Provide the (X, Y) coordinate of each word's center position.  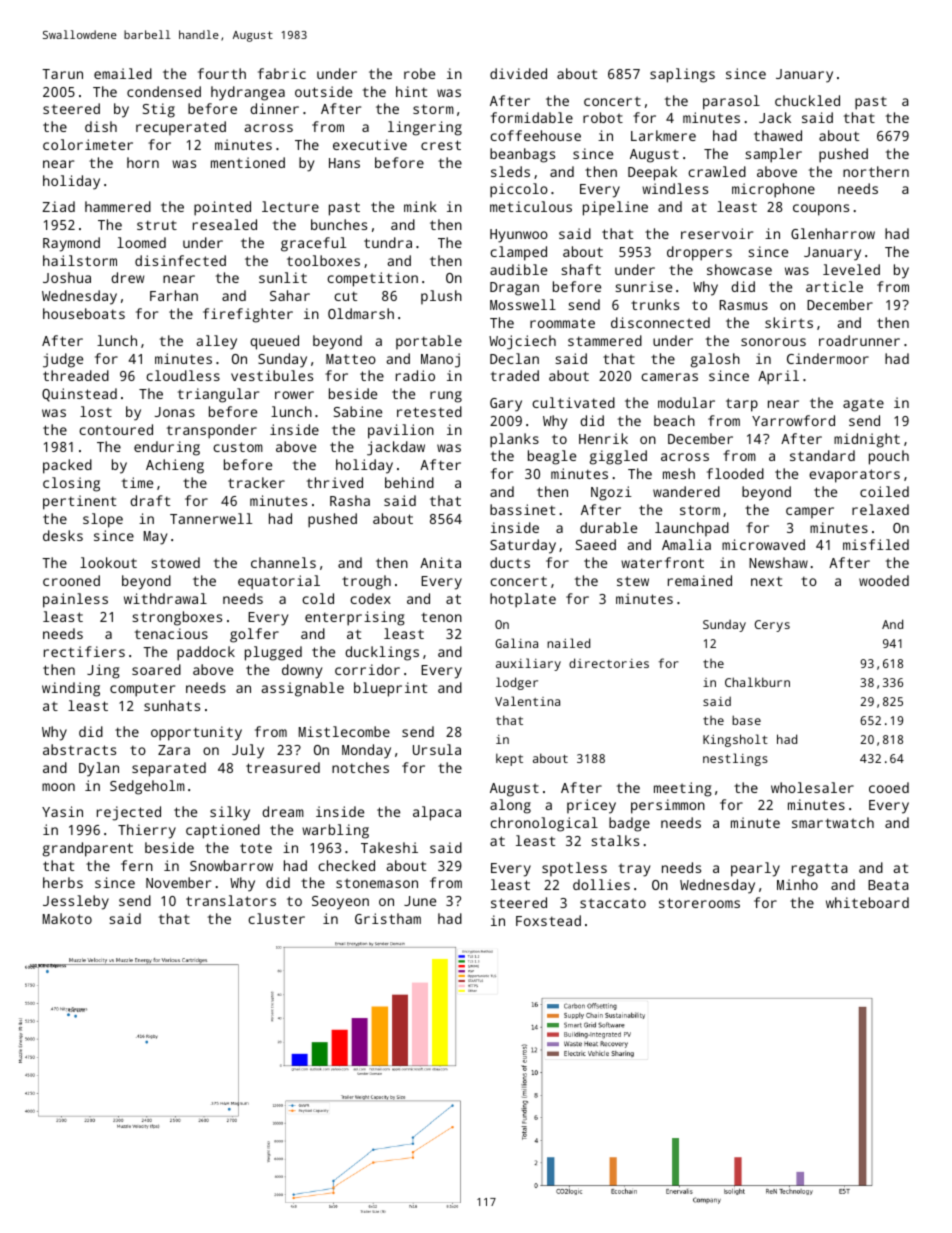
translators (231, 900)
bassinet (522, 509)
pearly (755, 869)
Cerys (772, 626)
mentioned (248, 162)
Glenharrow (833, 233)
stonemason (377, 883)
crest (441, 145)
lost (96, 411)
